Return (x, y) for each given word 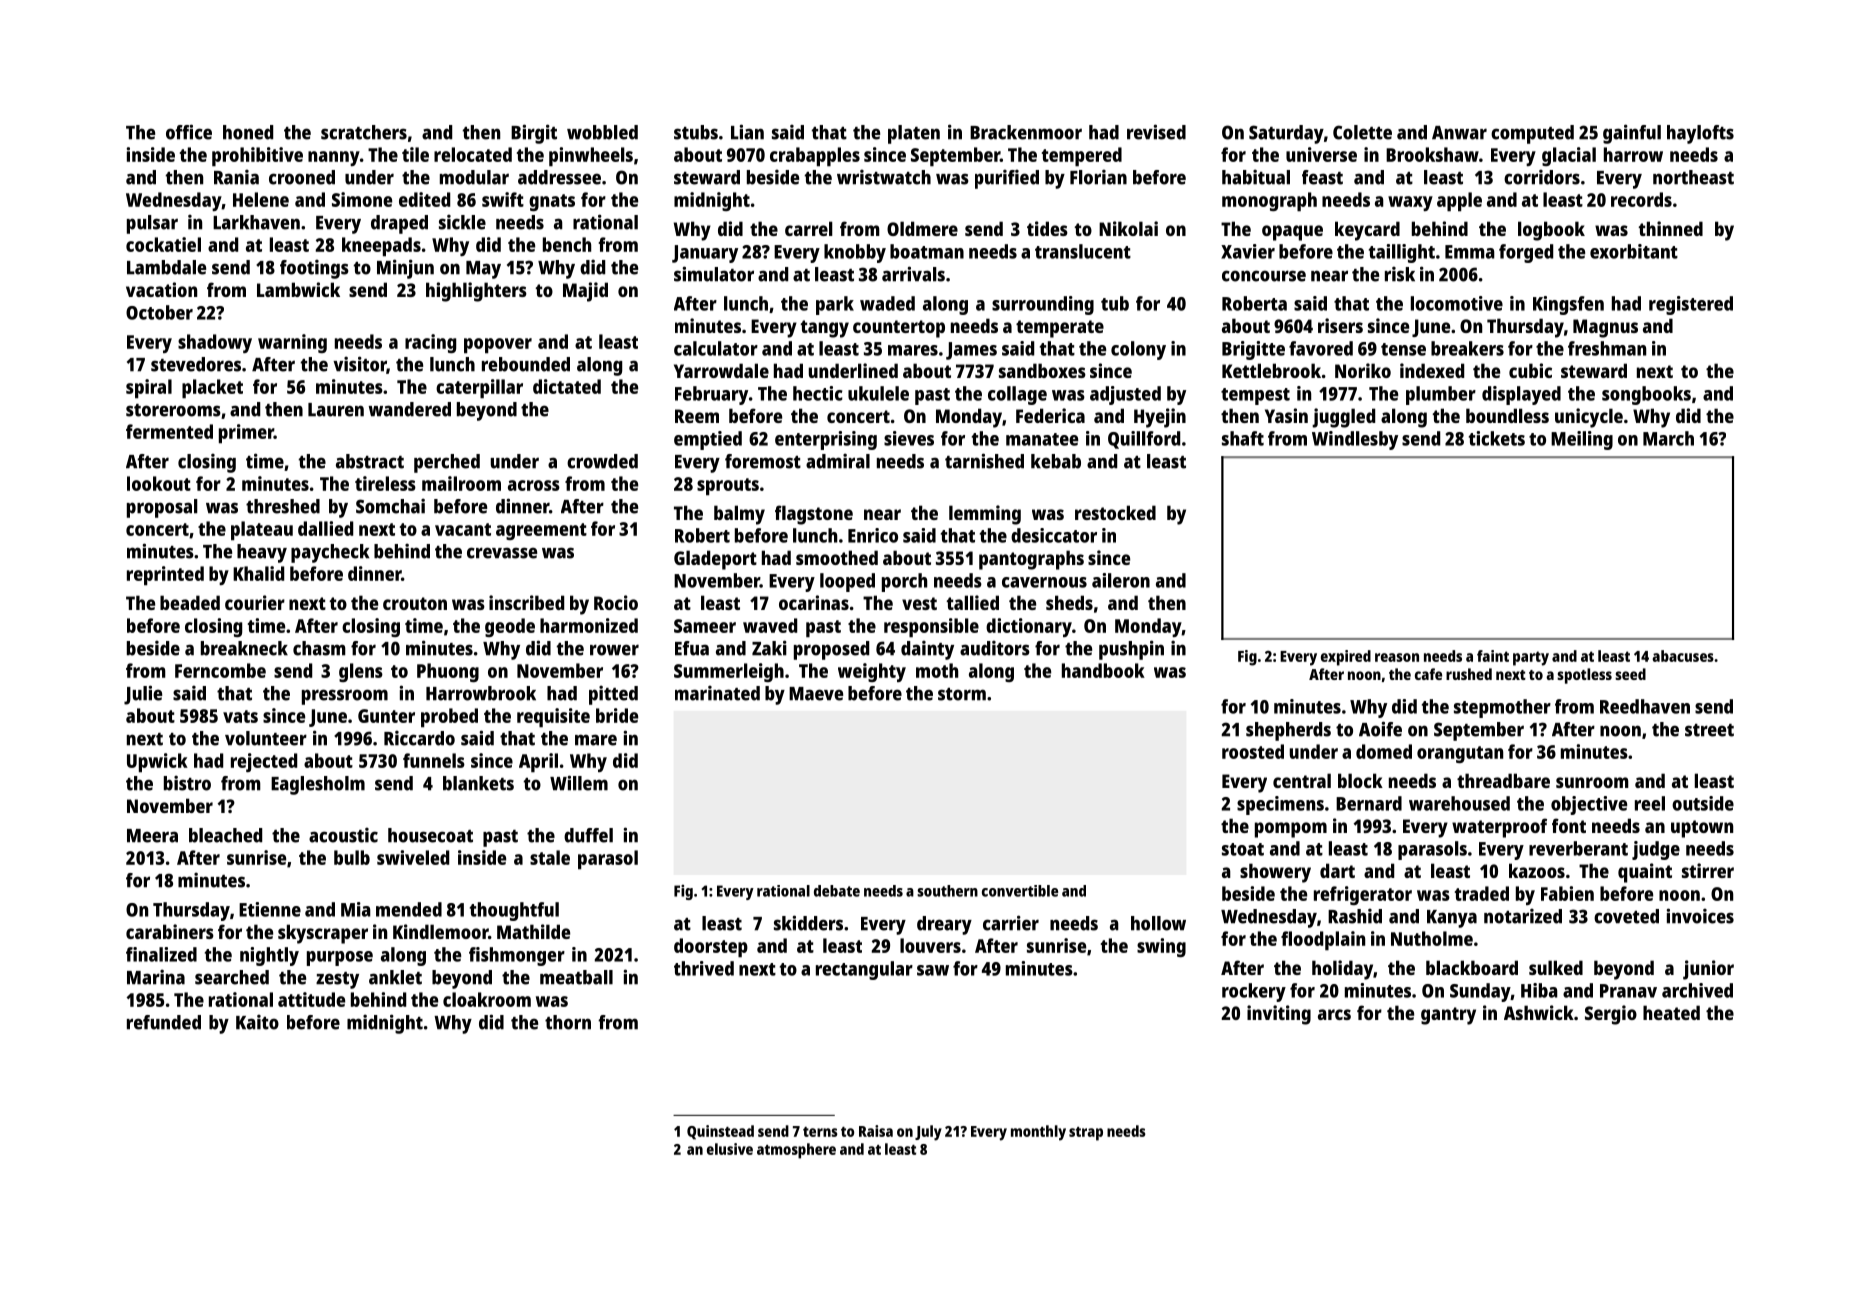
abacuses (1683, 656)
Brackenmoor (1026, 132)
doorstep (711, 948)
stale (550, 857)
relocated (473, 154)
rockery (1254, 992)
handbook (1103, 670)
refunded (164, 1022)
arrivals (913, 274)
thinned (1670, 228)
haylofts (1700, 134)
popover (498, 346)
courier (255, 602)
